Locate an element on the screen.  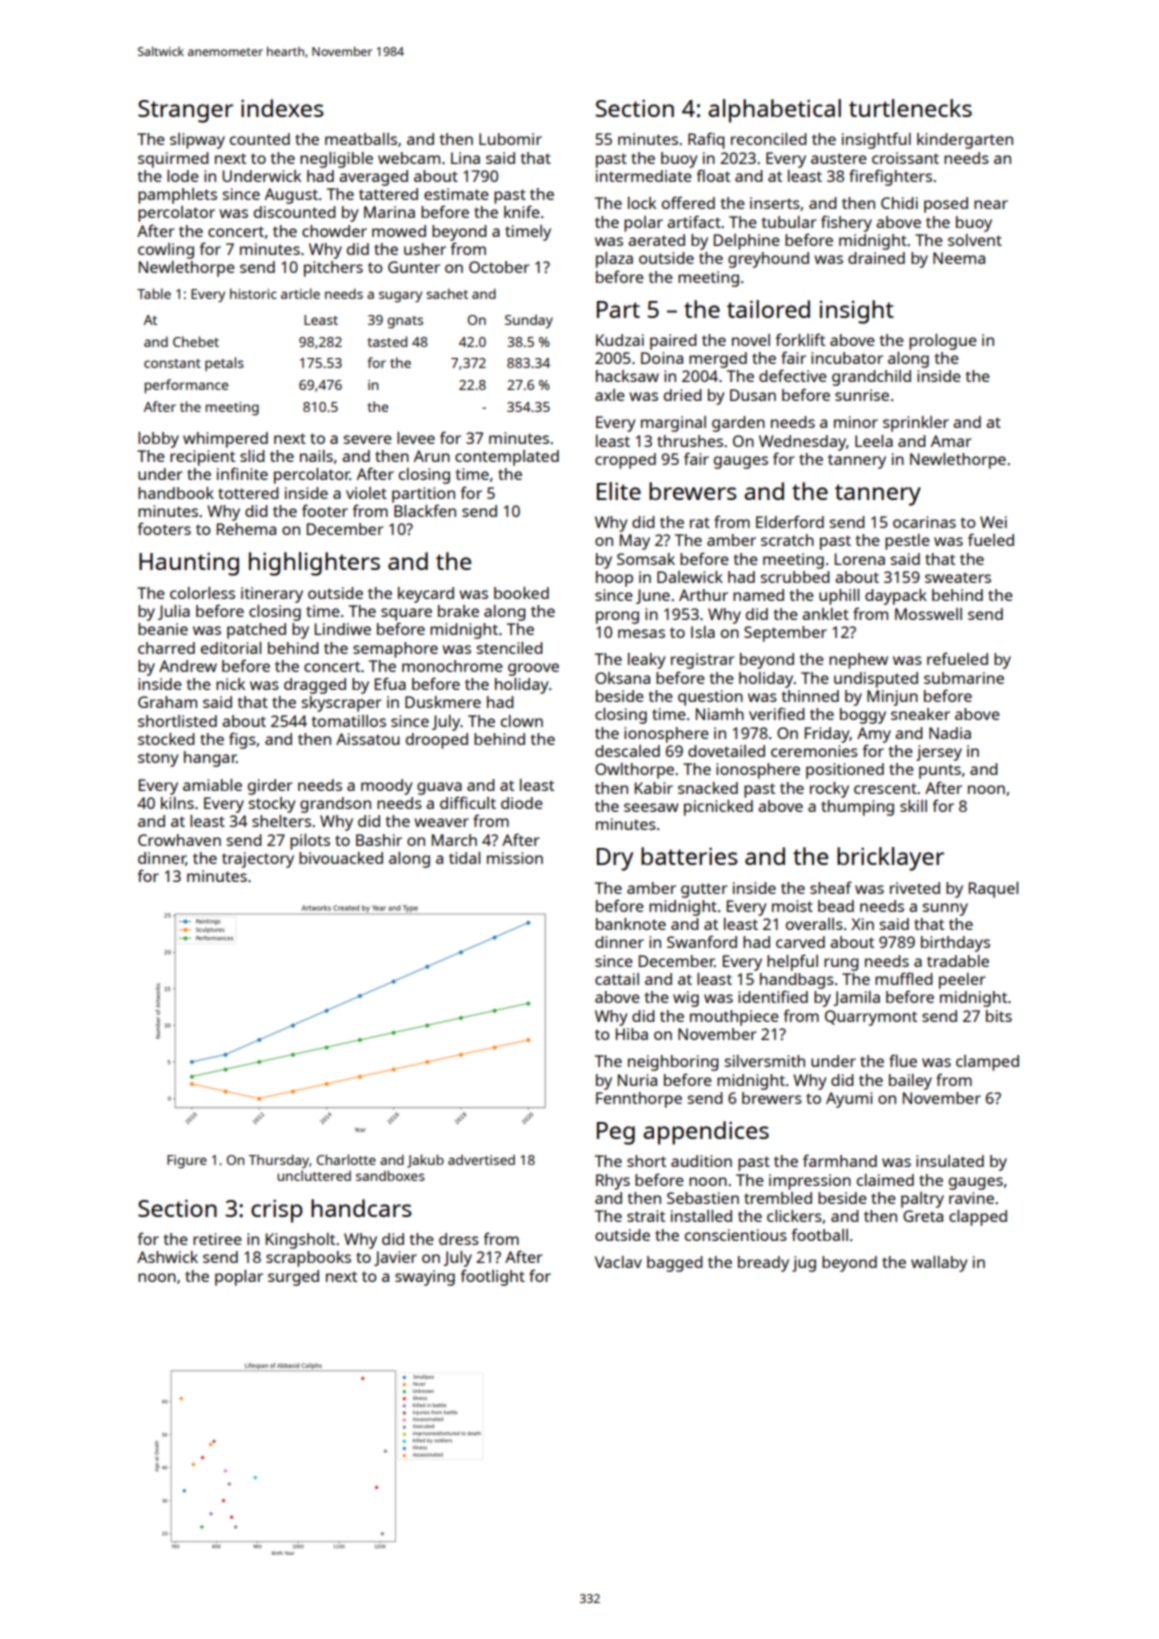
Ashwick is located at coordinates (167, 1257).
